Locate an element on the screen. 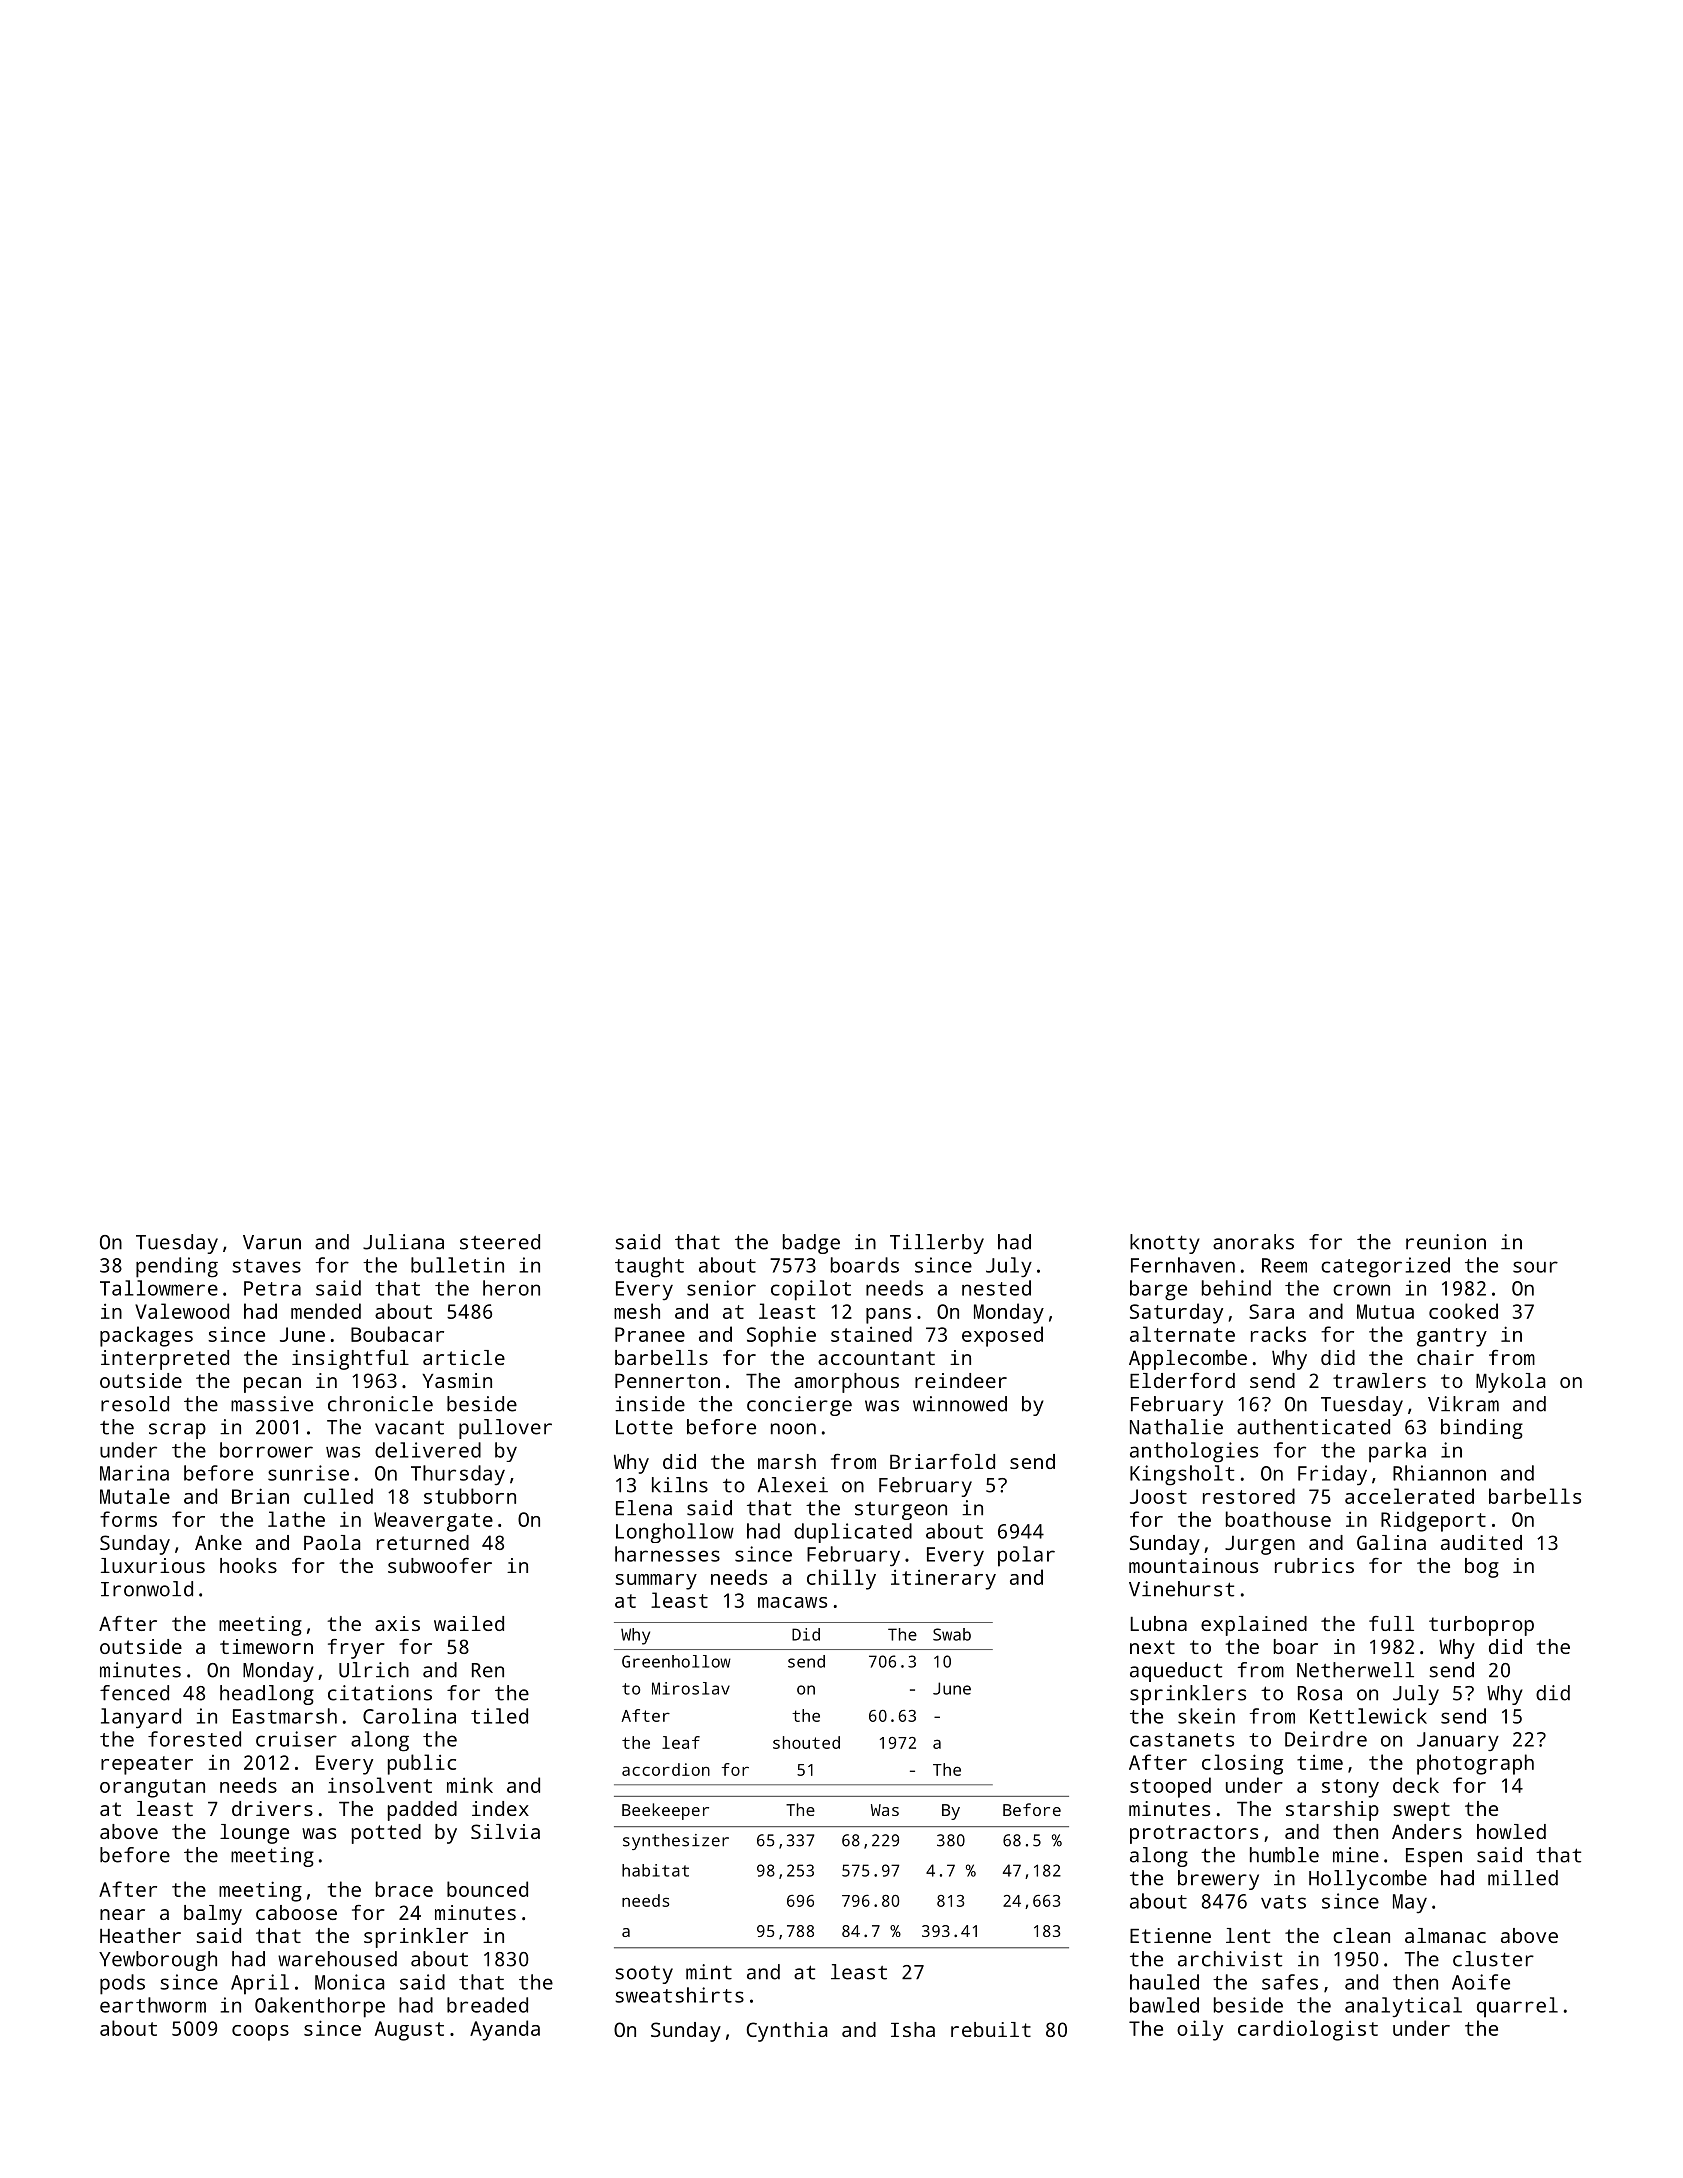  cooked is located at coordinates (1463, 1311).
